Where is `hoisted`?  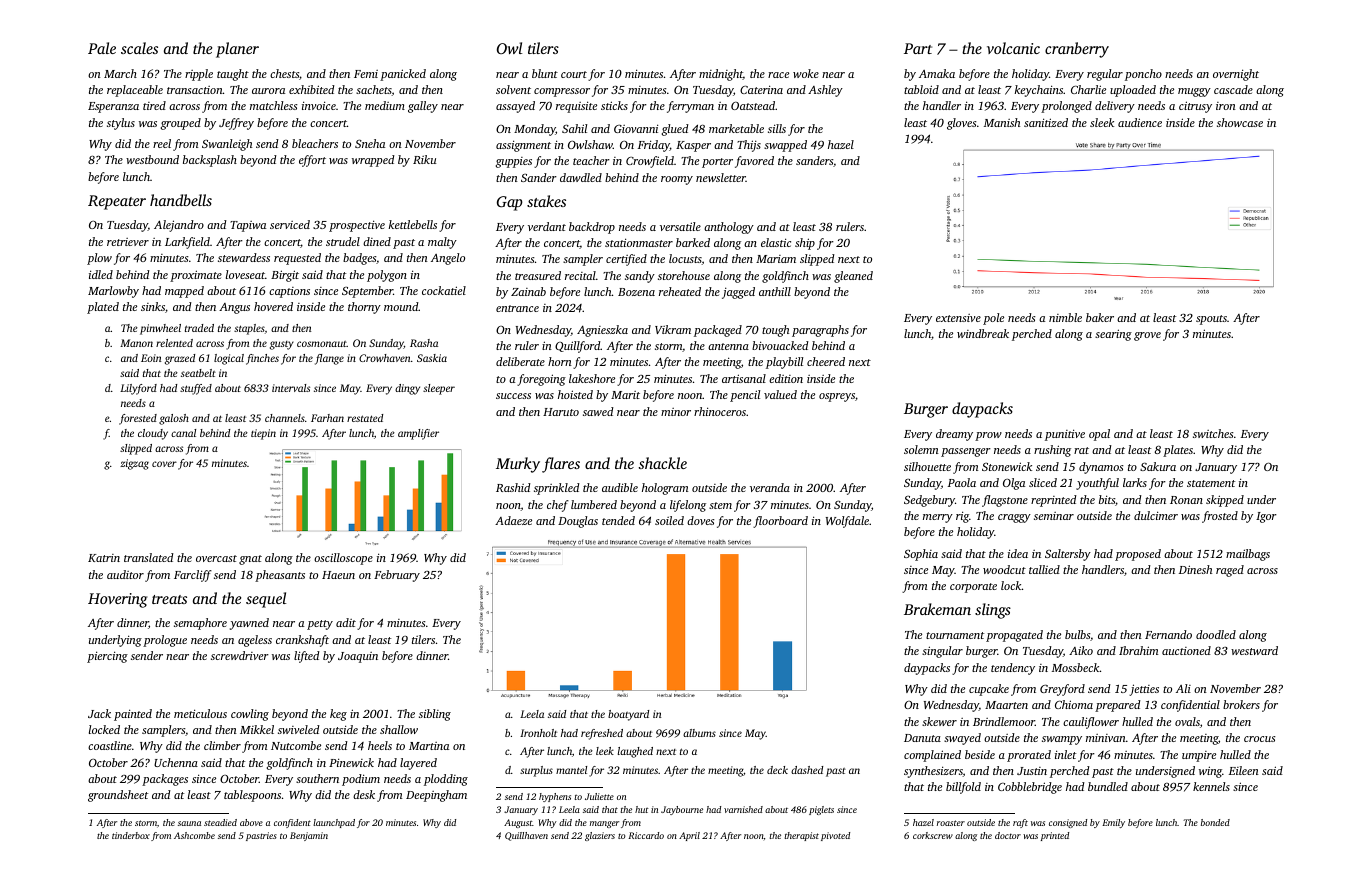 hoisted is located at coordinates (575, 394).
